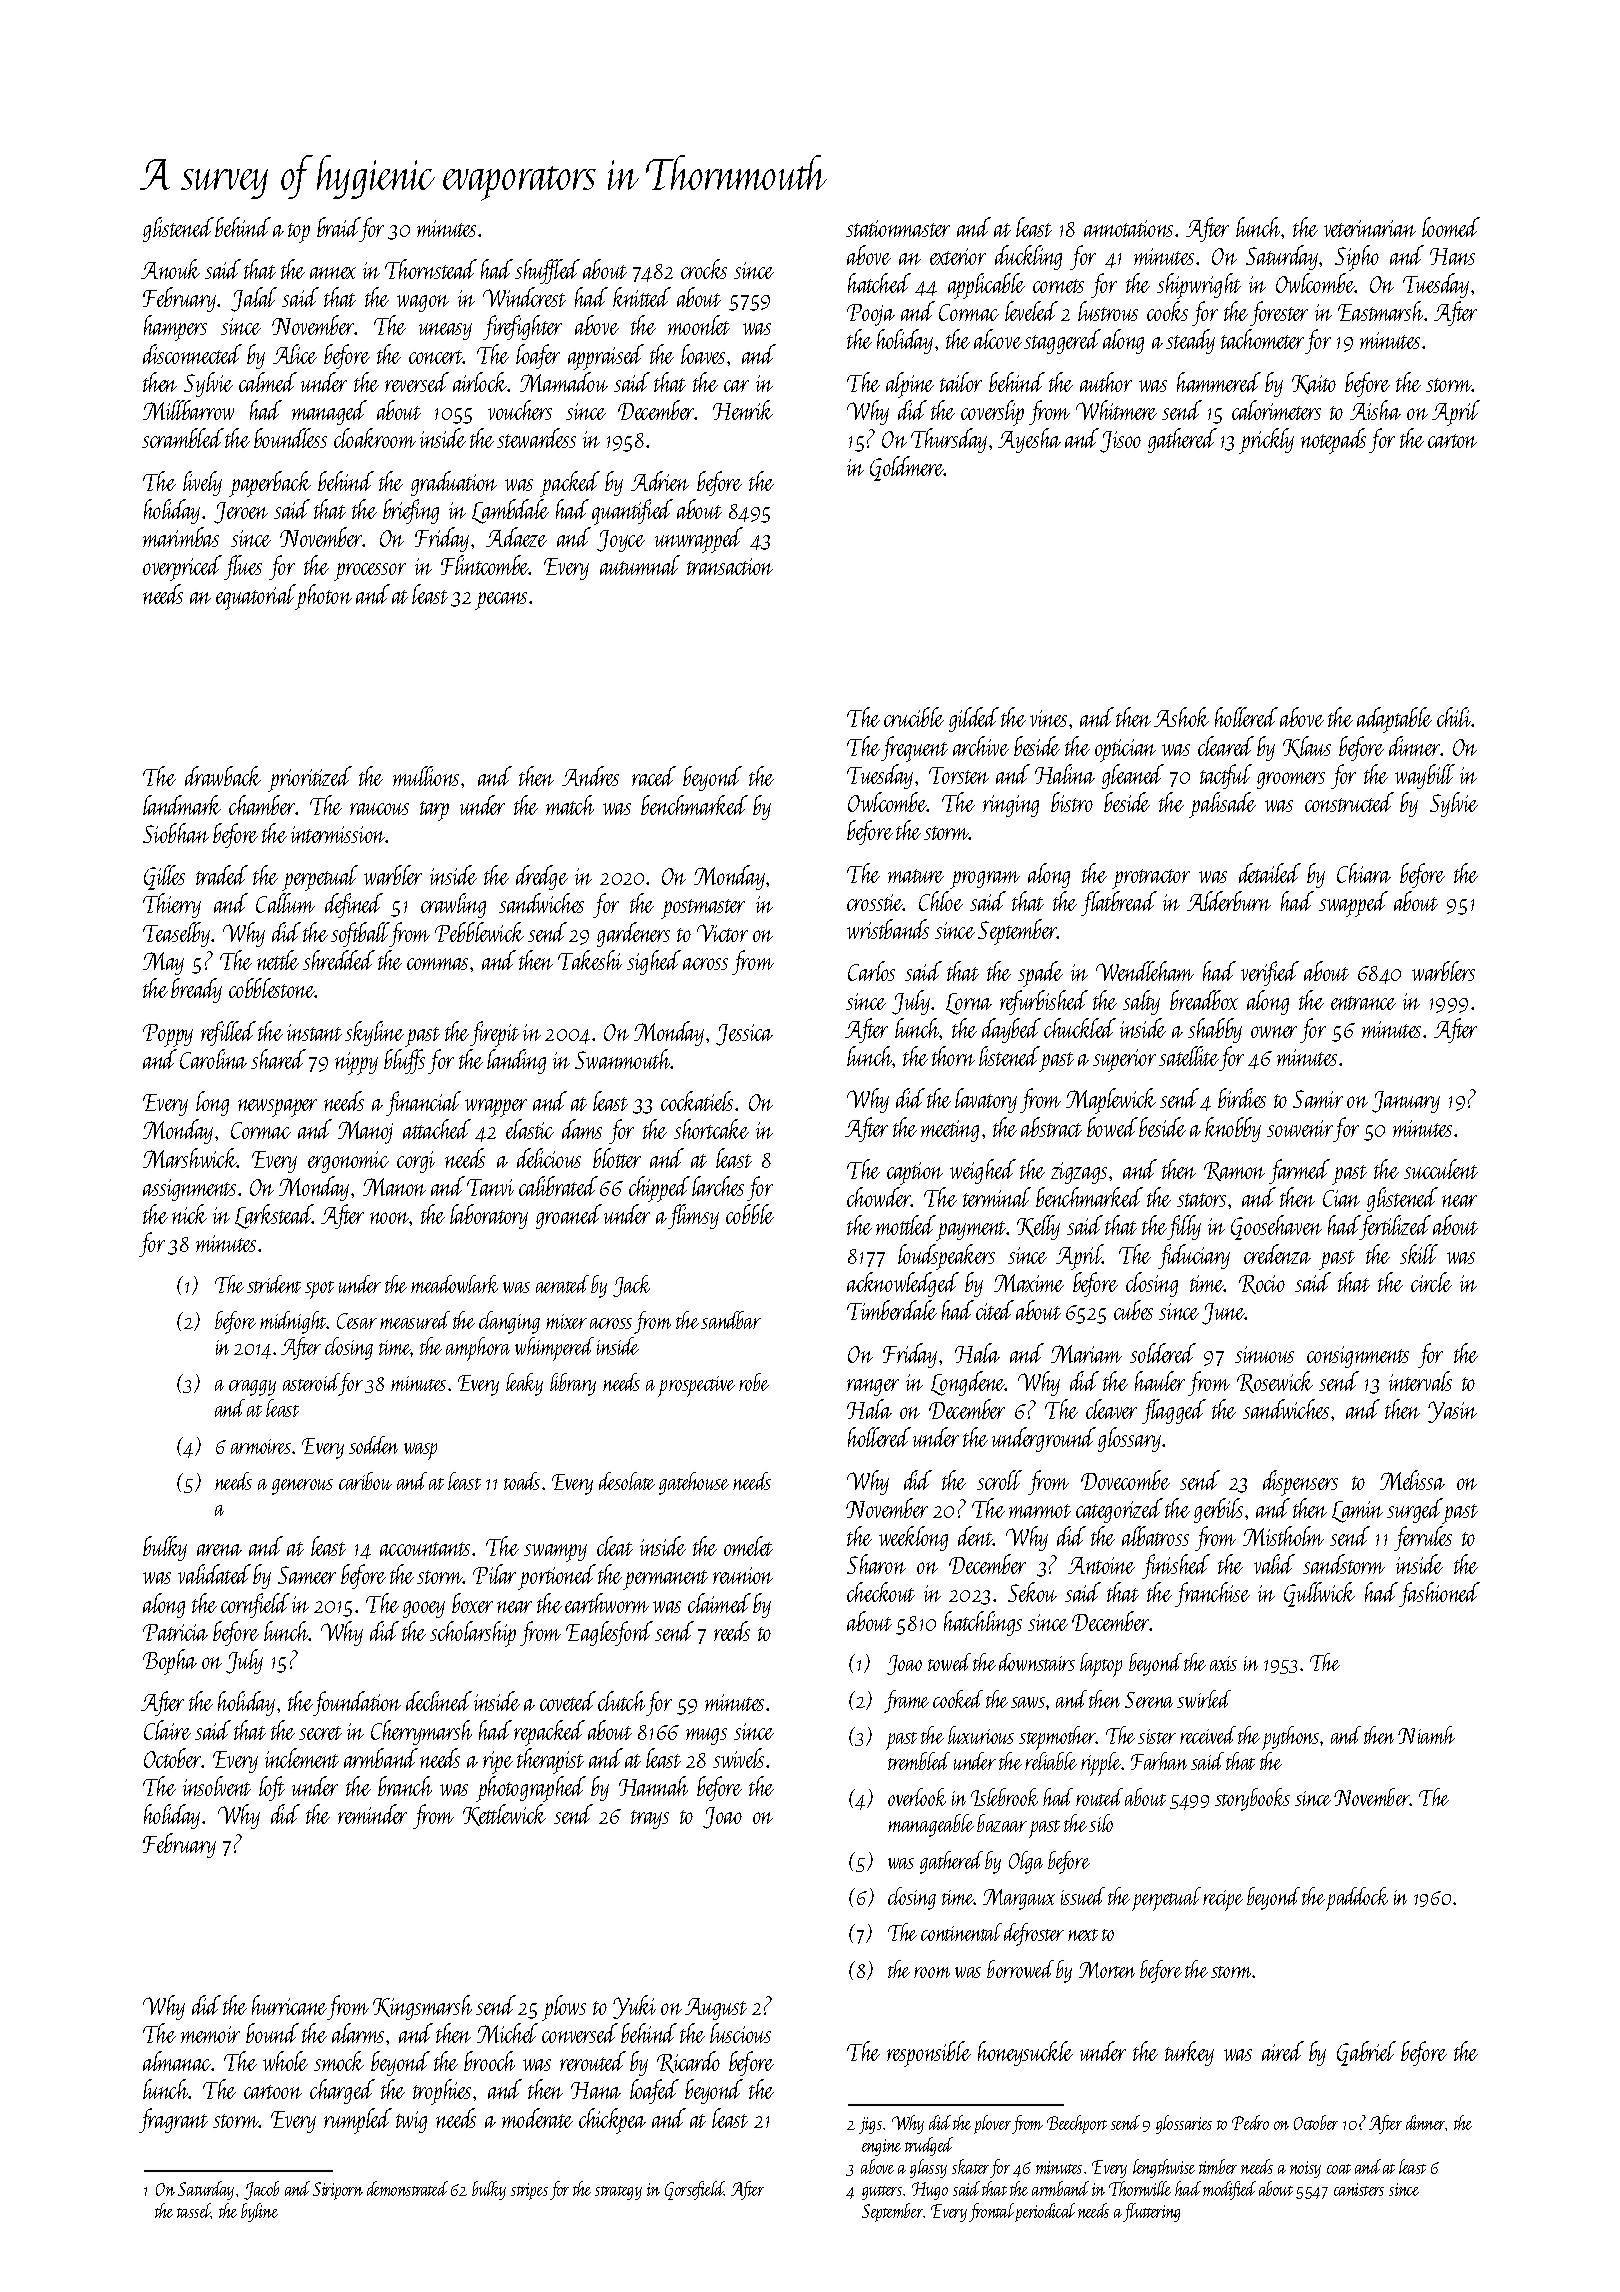 The image size is (1620, 2292). What do you see at coordinates (423, 303) in the image?
I see `wagon` at bounding box center [423, 303].
